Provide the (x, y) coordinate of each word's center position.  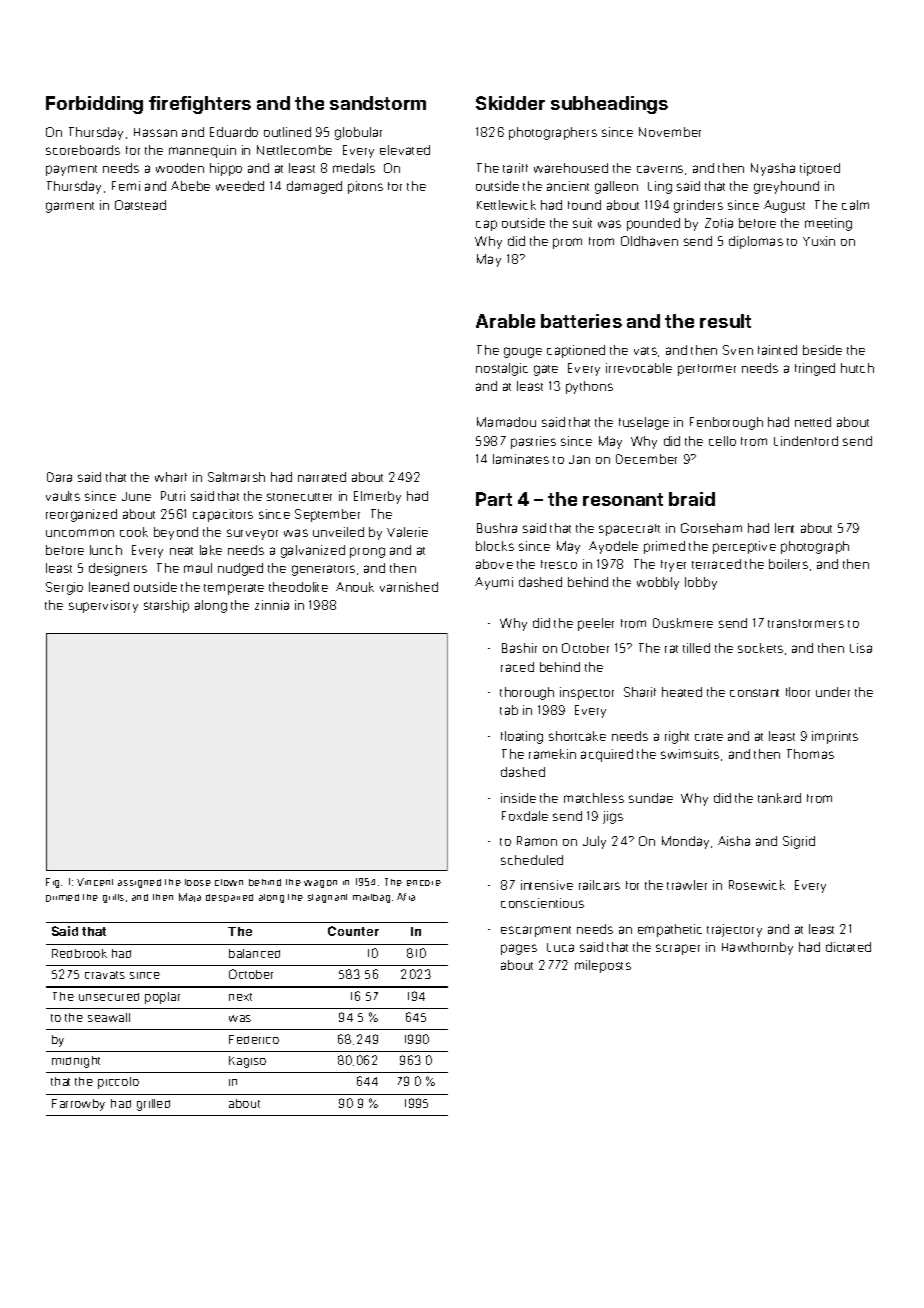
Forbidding (94, 105)
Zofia (719, 223)
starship (166, 606)
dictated (848, 947)
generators (323, 570)
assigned (139, 883)
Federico (254, 1039)
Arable (505, 321)
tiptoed (820, 169)
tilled (696, 648)
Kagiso (247, 1062)
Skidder (510, 103)
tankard (779, 798)
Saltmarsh (236, 477)
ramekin (552, 754)
